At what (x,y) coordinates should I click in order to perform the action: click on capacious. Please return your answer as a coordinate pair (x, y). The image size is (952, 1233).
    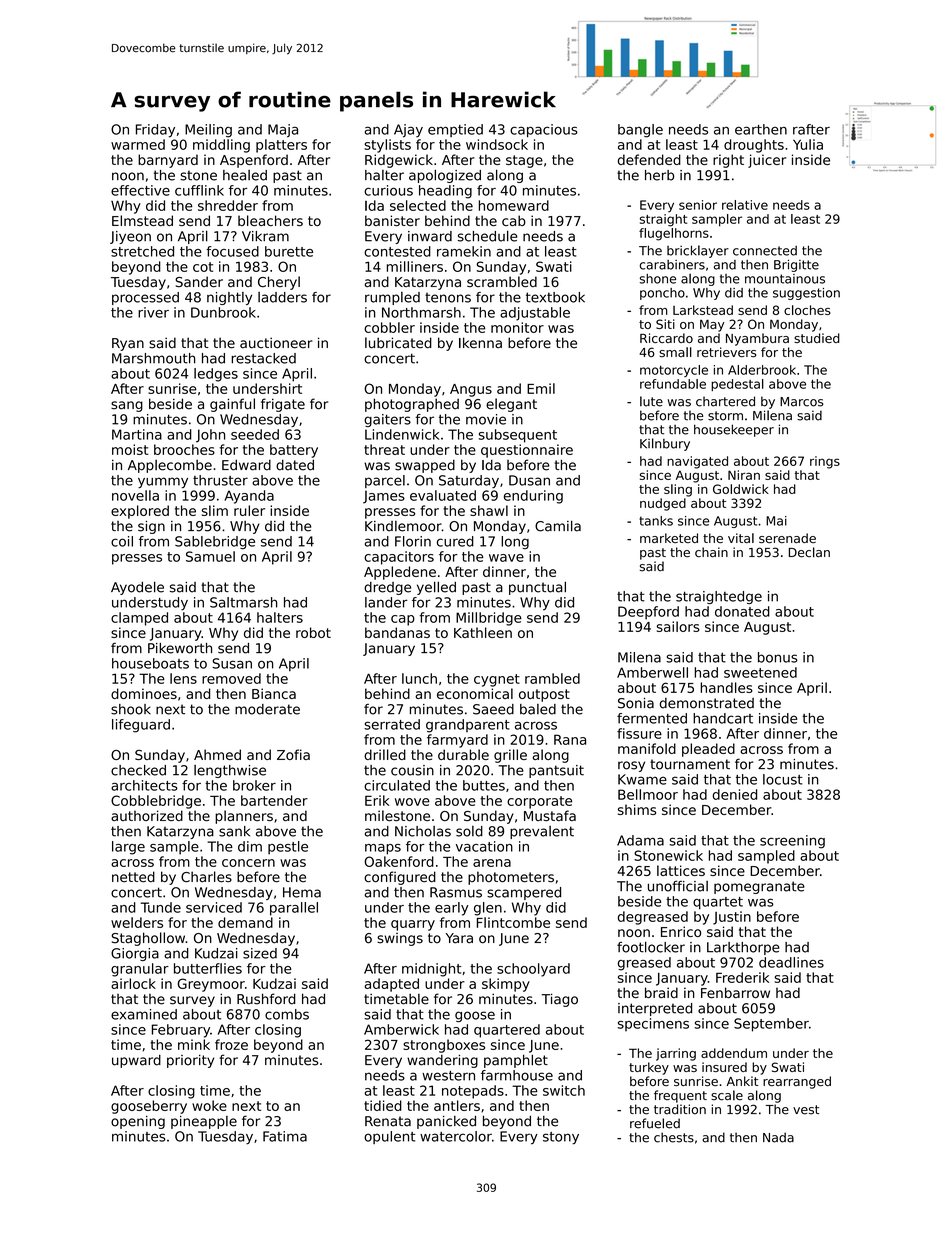
    Looking at the image, I should click on (544, 131).
